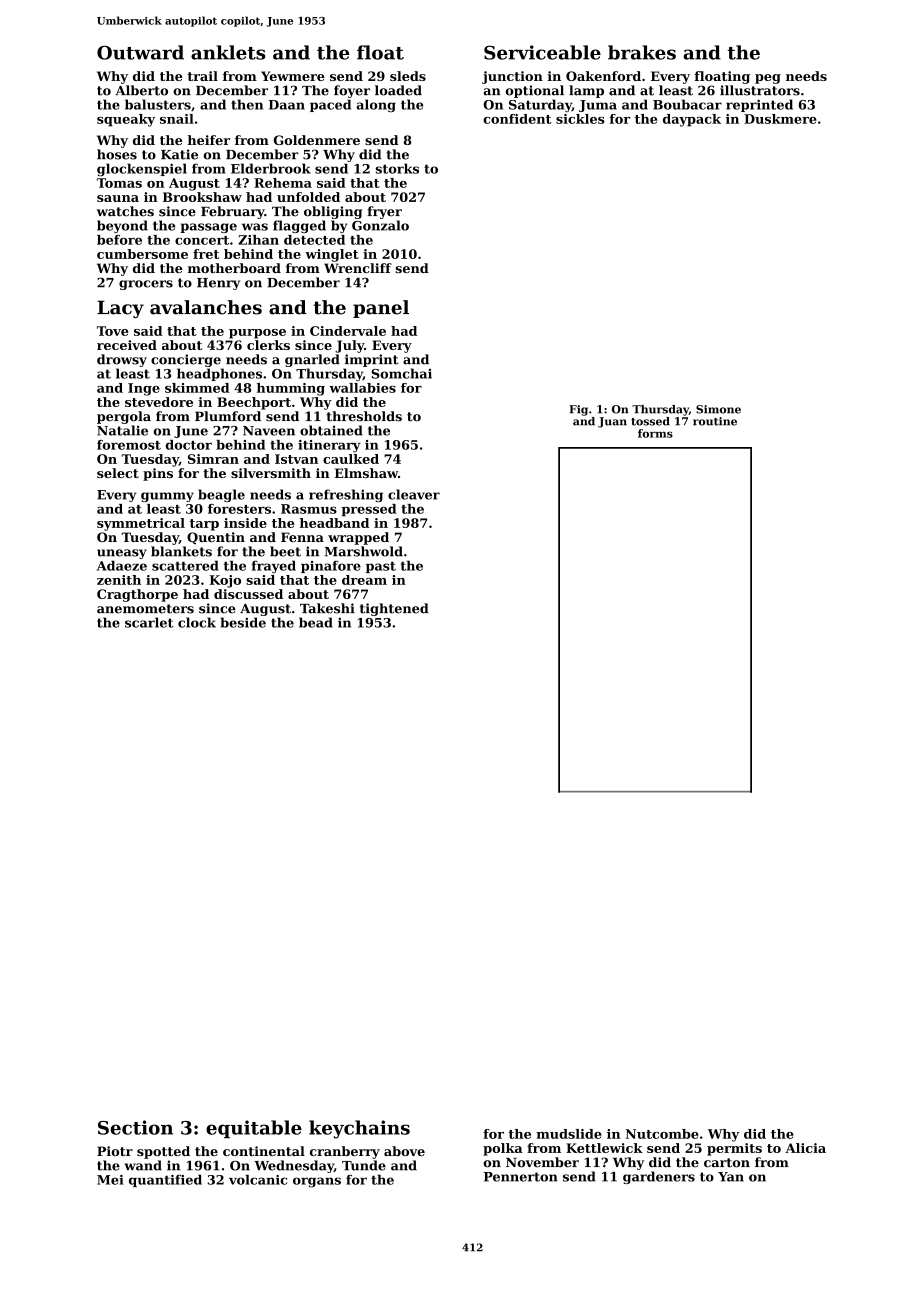 The image size is (924, 1308). Describe the element at coordinates (141, 90) in the screenshot. I see `Alberto` at that location.
